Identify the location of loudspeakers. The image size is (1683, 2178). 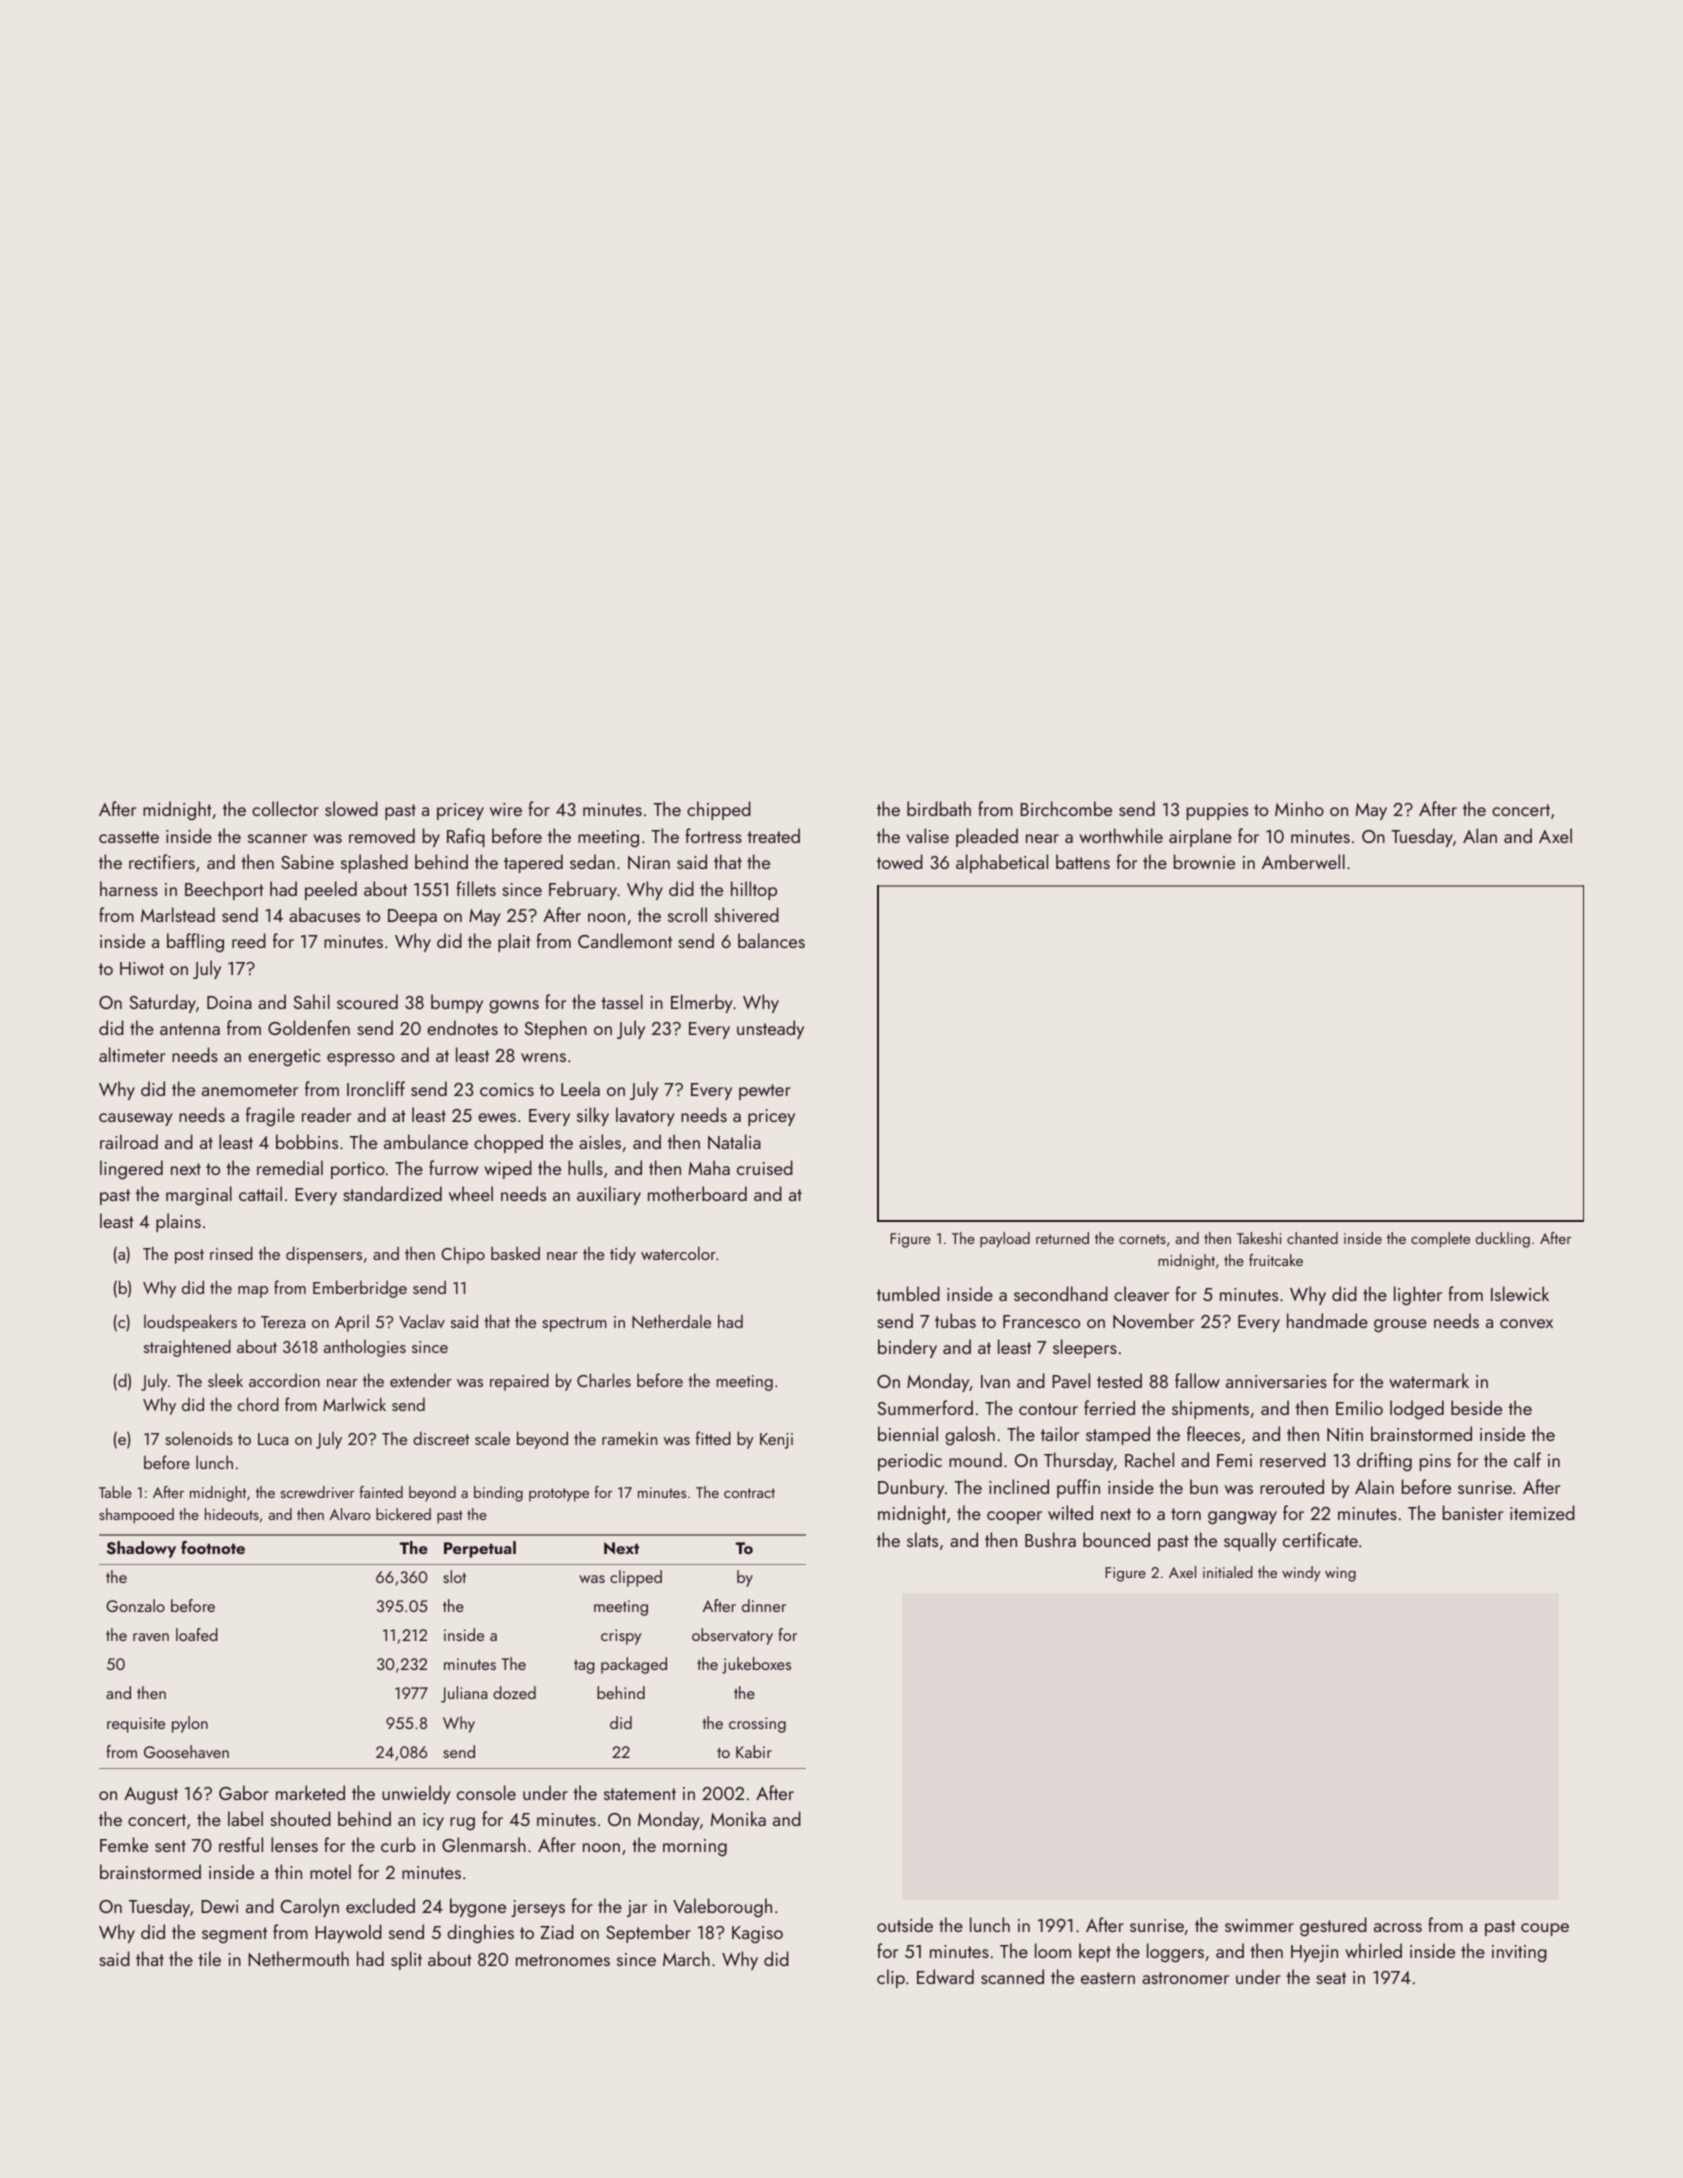
(190, 1323).
